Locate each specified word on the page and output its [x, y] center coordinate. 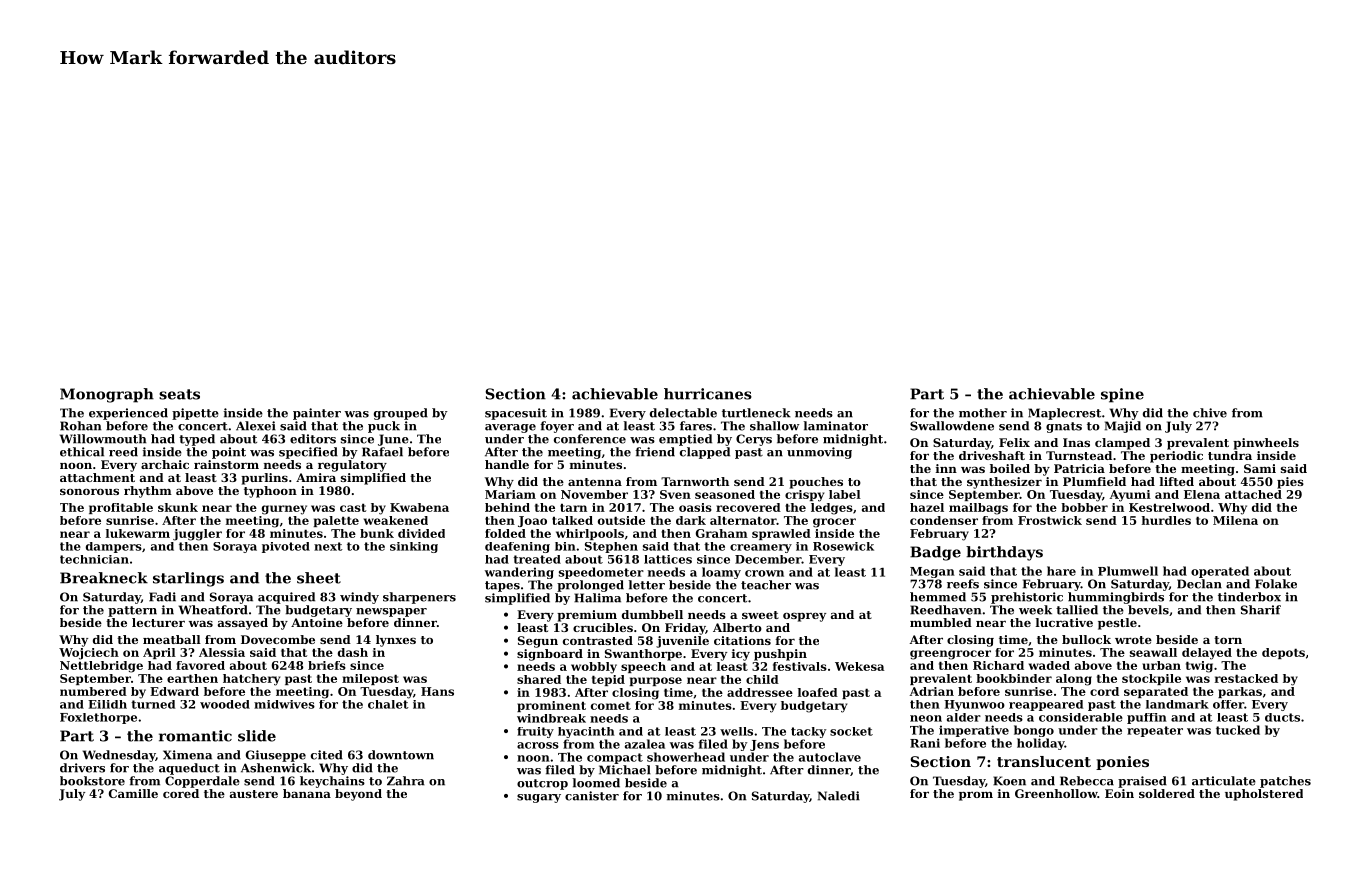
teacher [766, 585]
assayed [243, 624]
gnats [1064, 427]
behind [507, 507]
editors [313, 439]
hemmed [938, 597]
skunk [178, 507]
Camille [133, 793]
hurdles [1166, 520]
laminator [836, 426]
